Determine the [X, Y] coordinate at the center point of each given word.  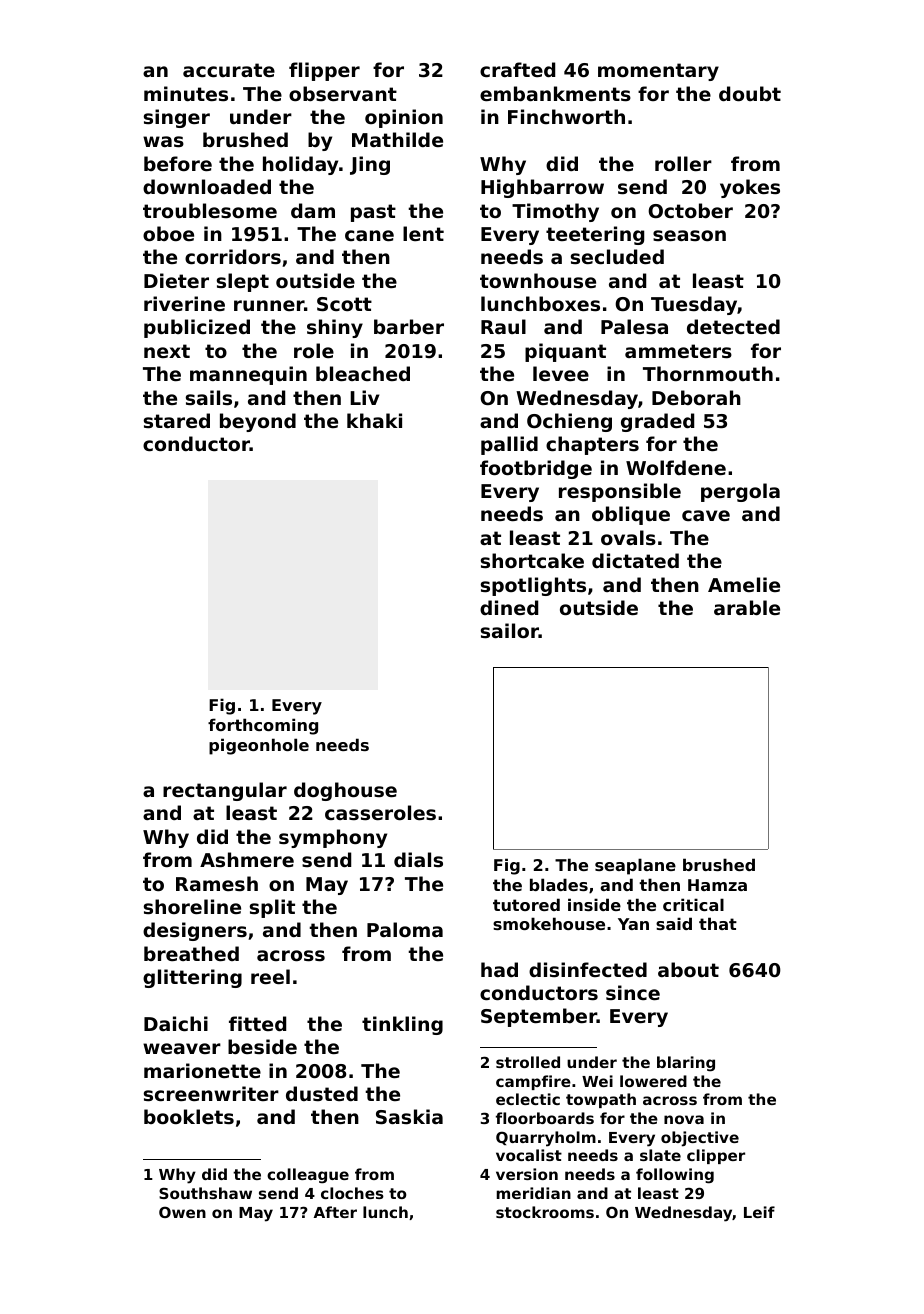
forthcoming [263, 726]
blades [559, 884]
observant [343, 93]
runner [269, 305]
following [675, 1176]
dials [418, 860]
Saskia [409, 1117]
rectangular [225, 791]
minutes [186, 94]
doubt [750, 93]
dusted [322, 1093]
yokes [750, 188]
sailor [510, 631]
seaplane [635, 866]
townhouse [538, 281]
